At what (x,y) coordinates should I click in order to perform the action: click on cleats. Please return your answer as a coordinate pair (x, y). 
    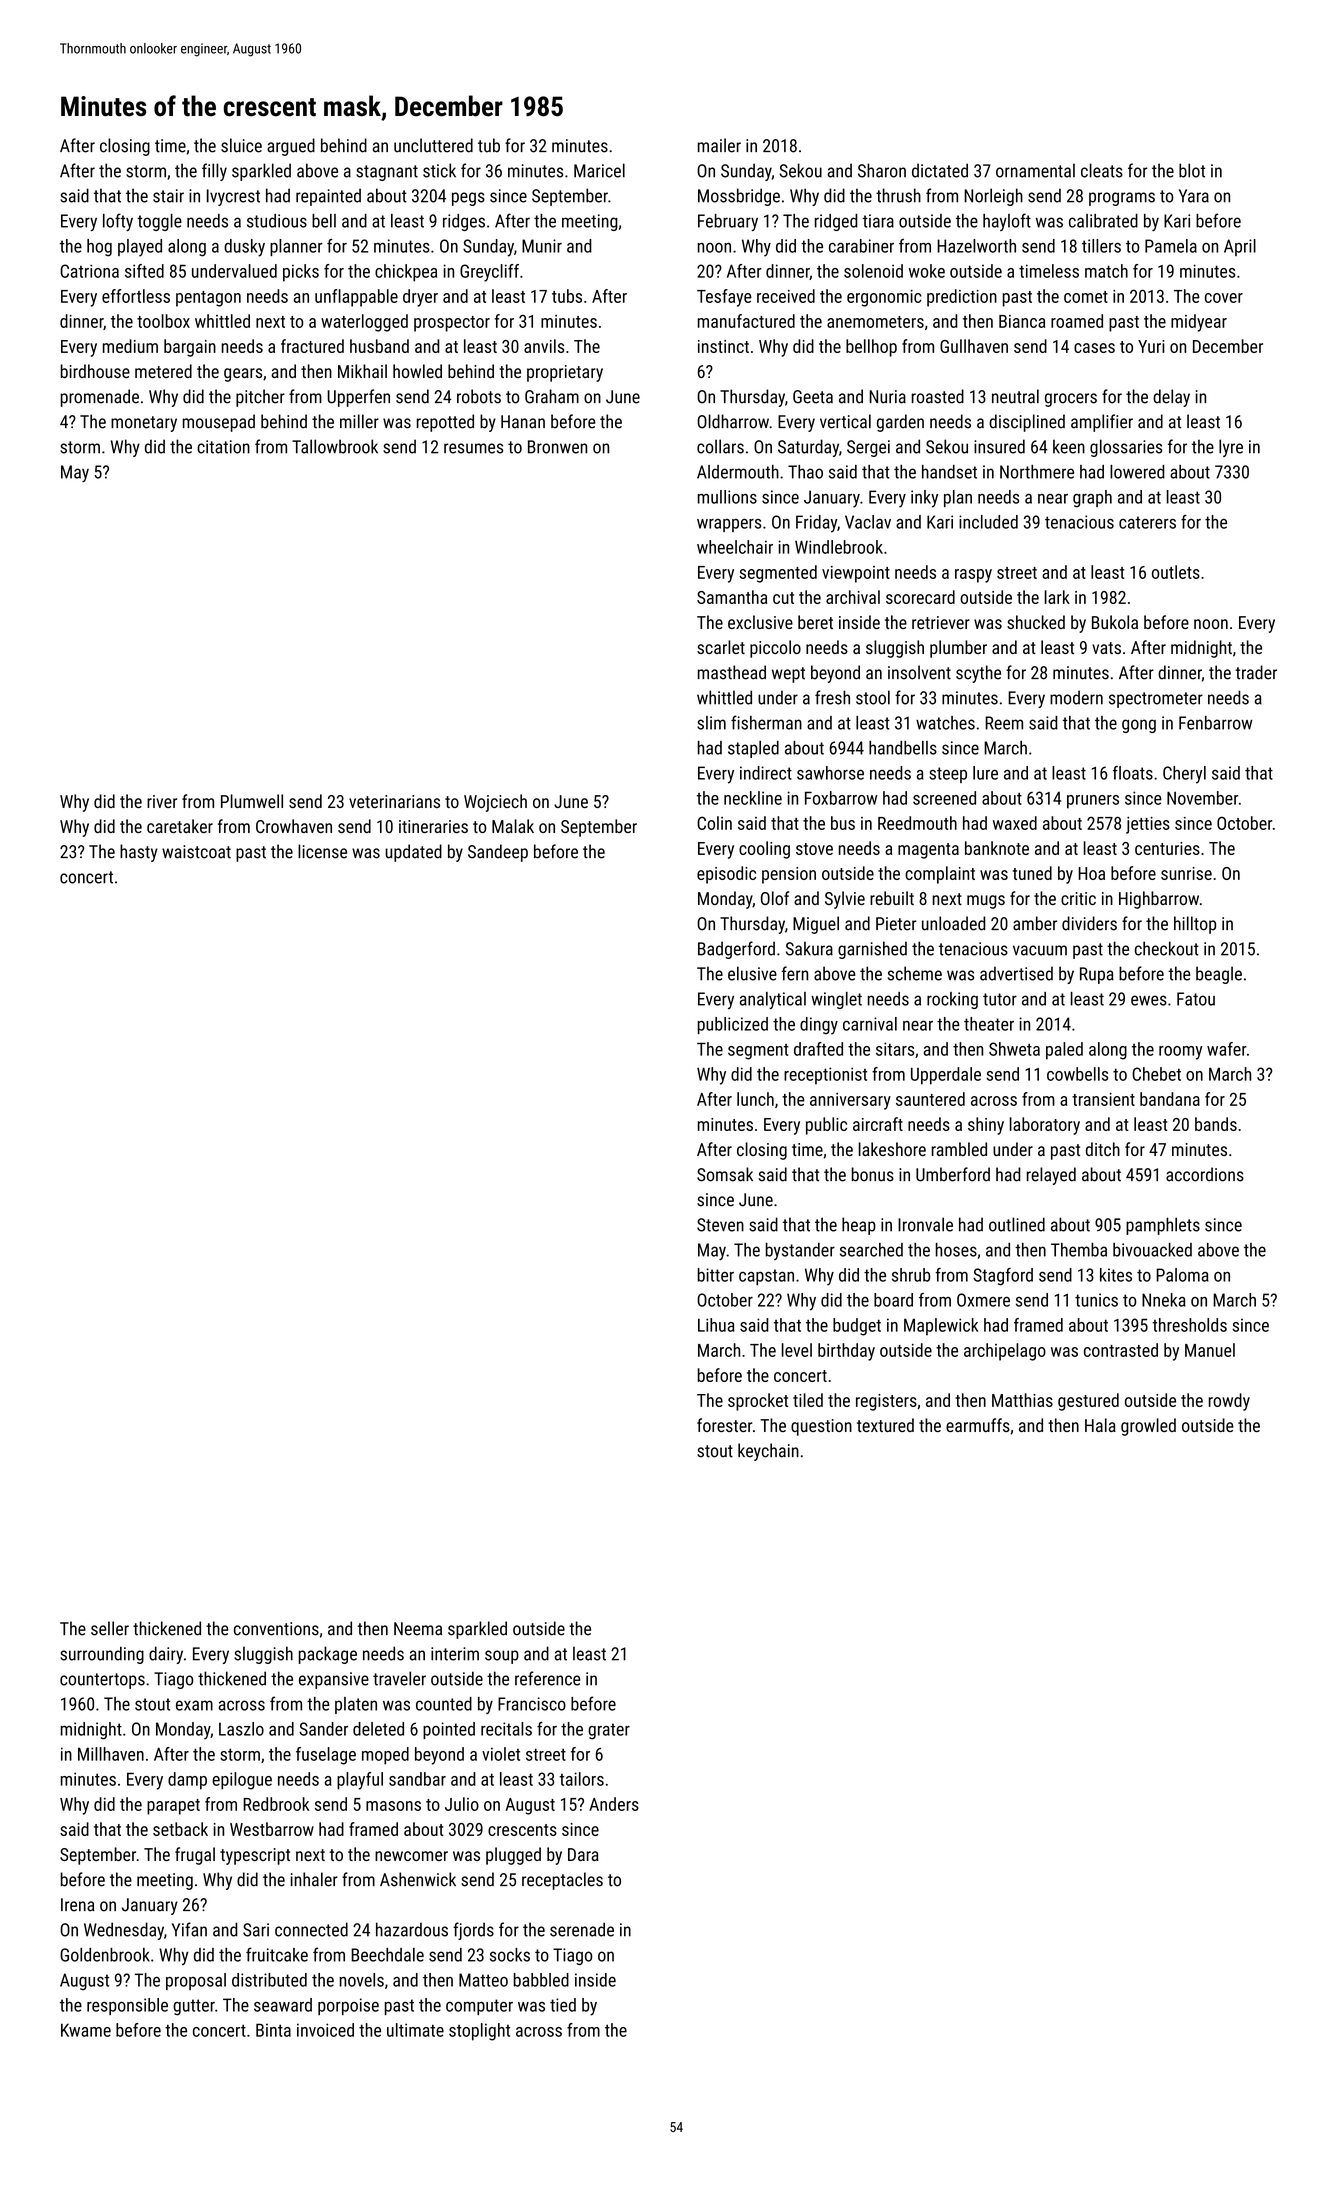
    Looking at the image, I should click on (1102, 170).
